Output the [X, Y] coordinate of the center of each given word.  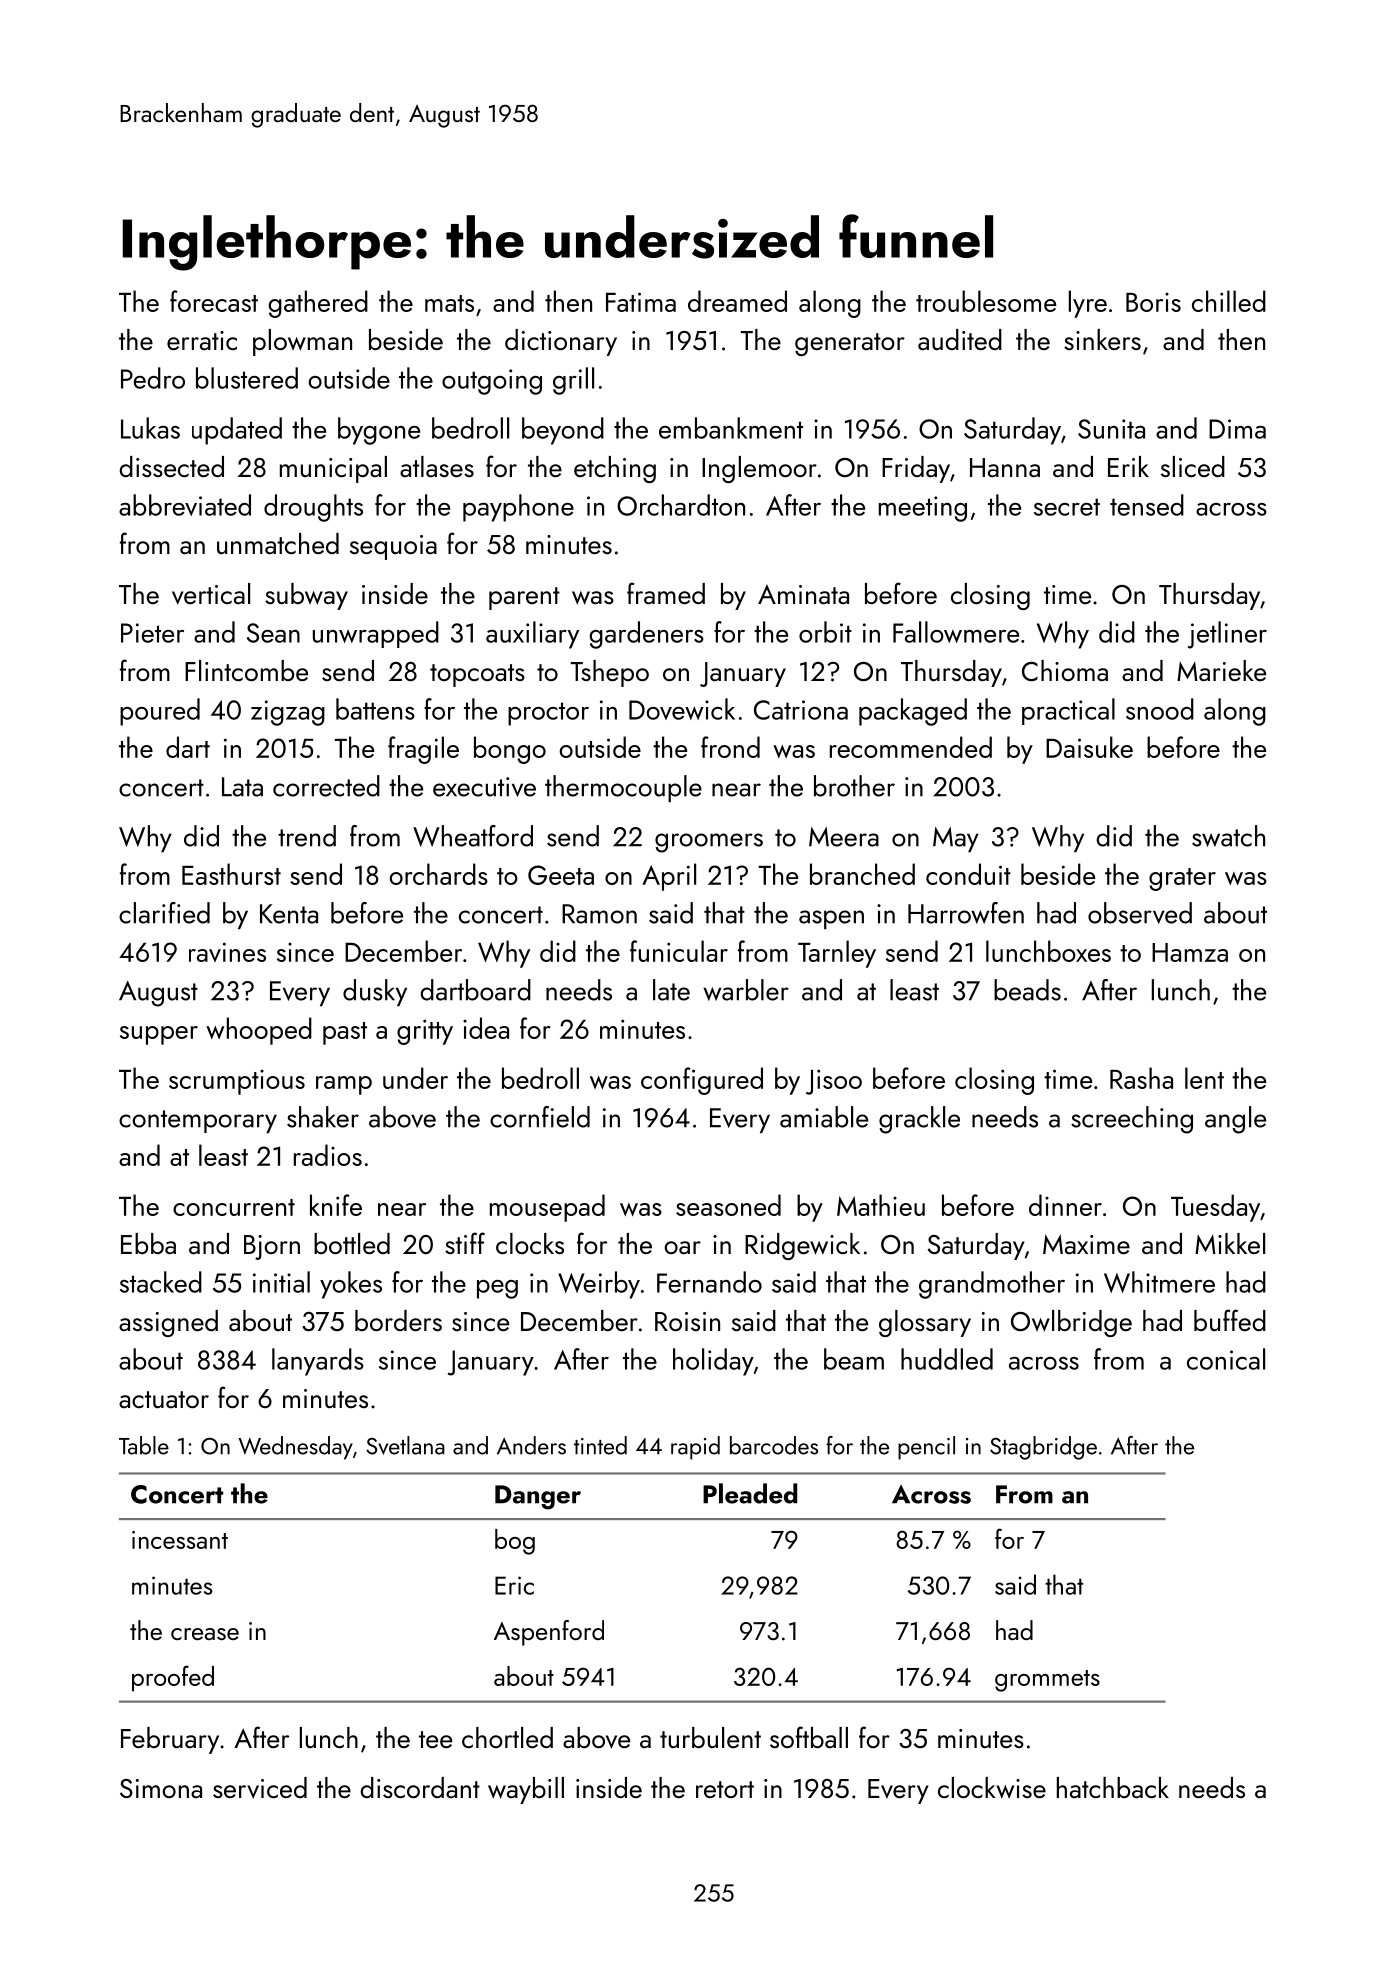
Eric [514, 1585]
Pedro [153, 378]
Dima [1237, 429]
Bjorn [272, 1247]
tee [435, 1739]
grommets [1047, 1681]
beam [854, 1359]
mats [449, 303]
